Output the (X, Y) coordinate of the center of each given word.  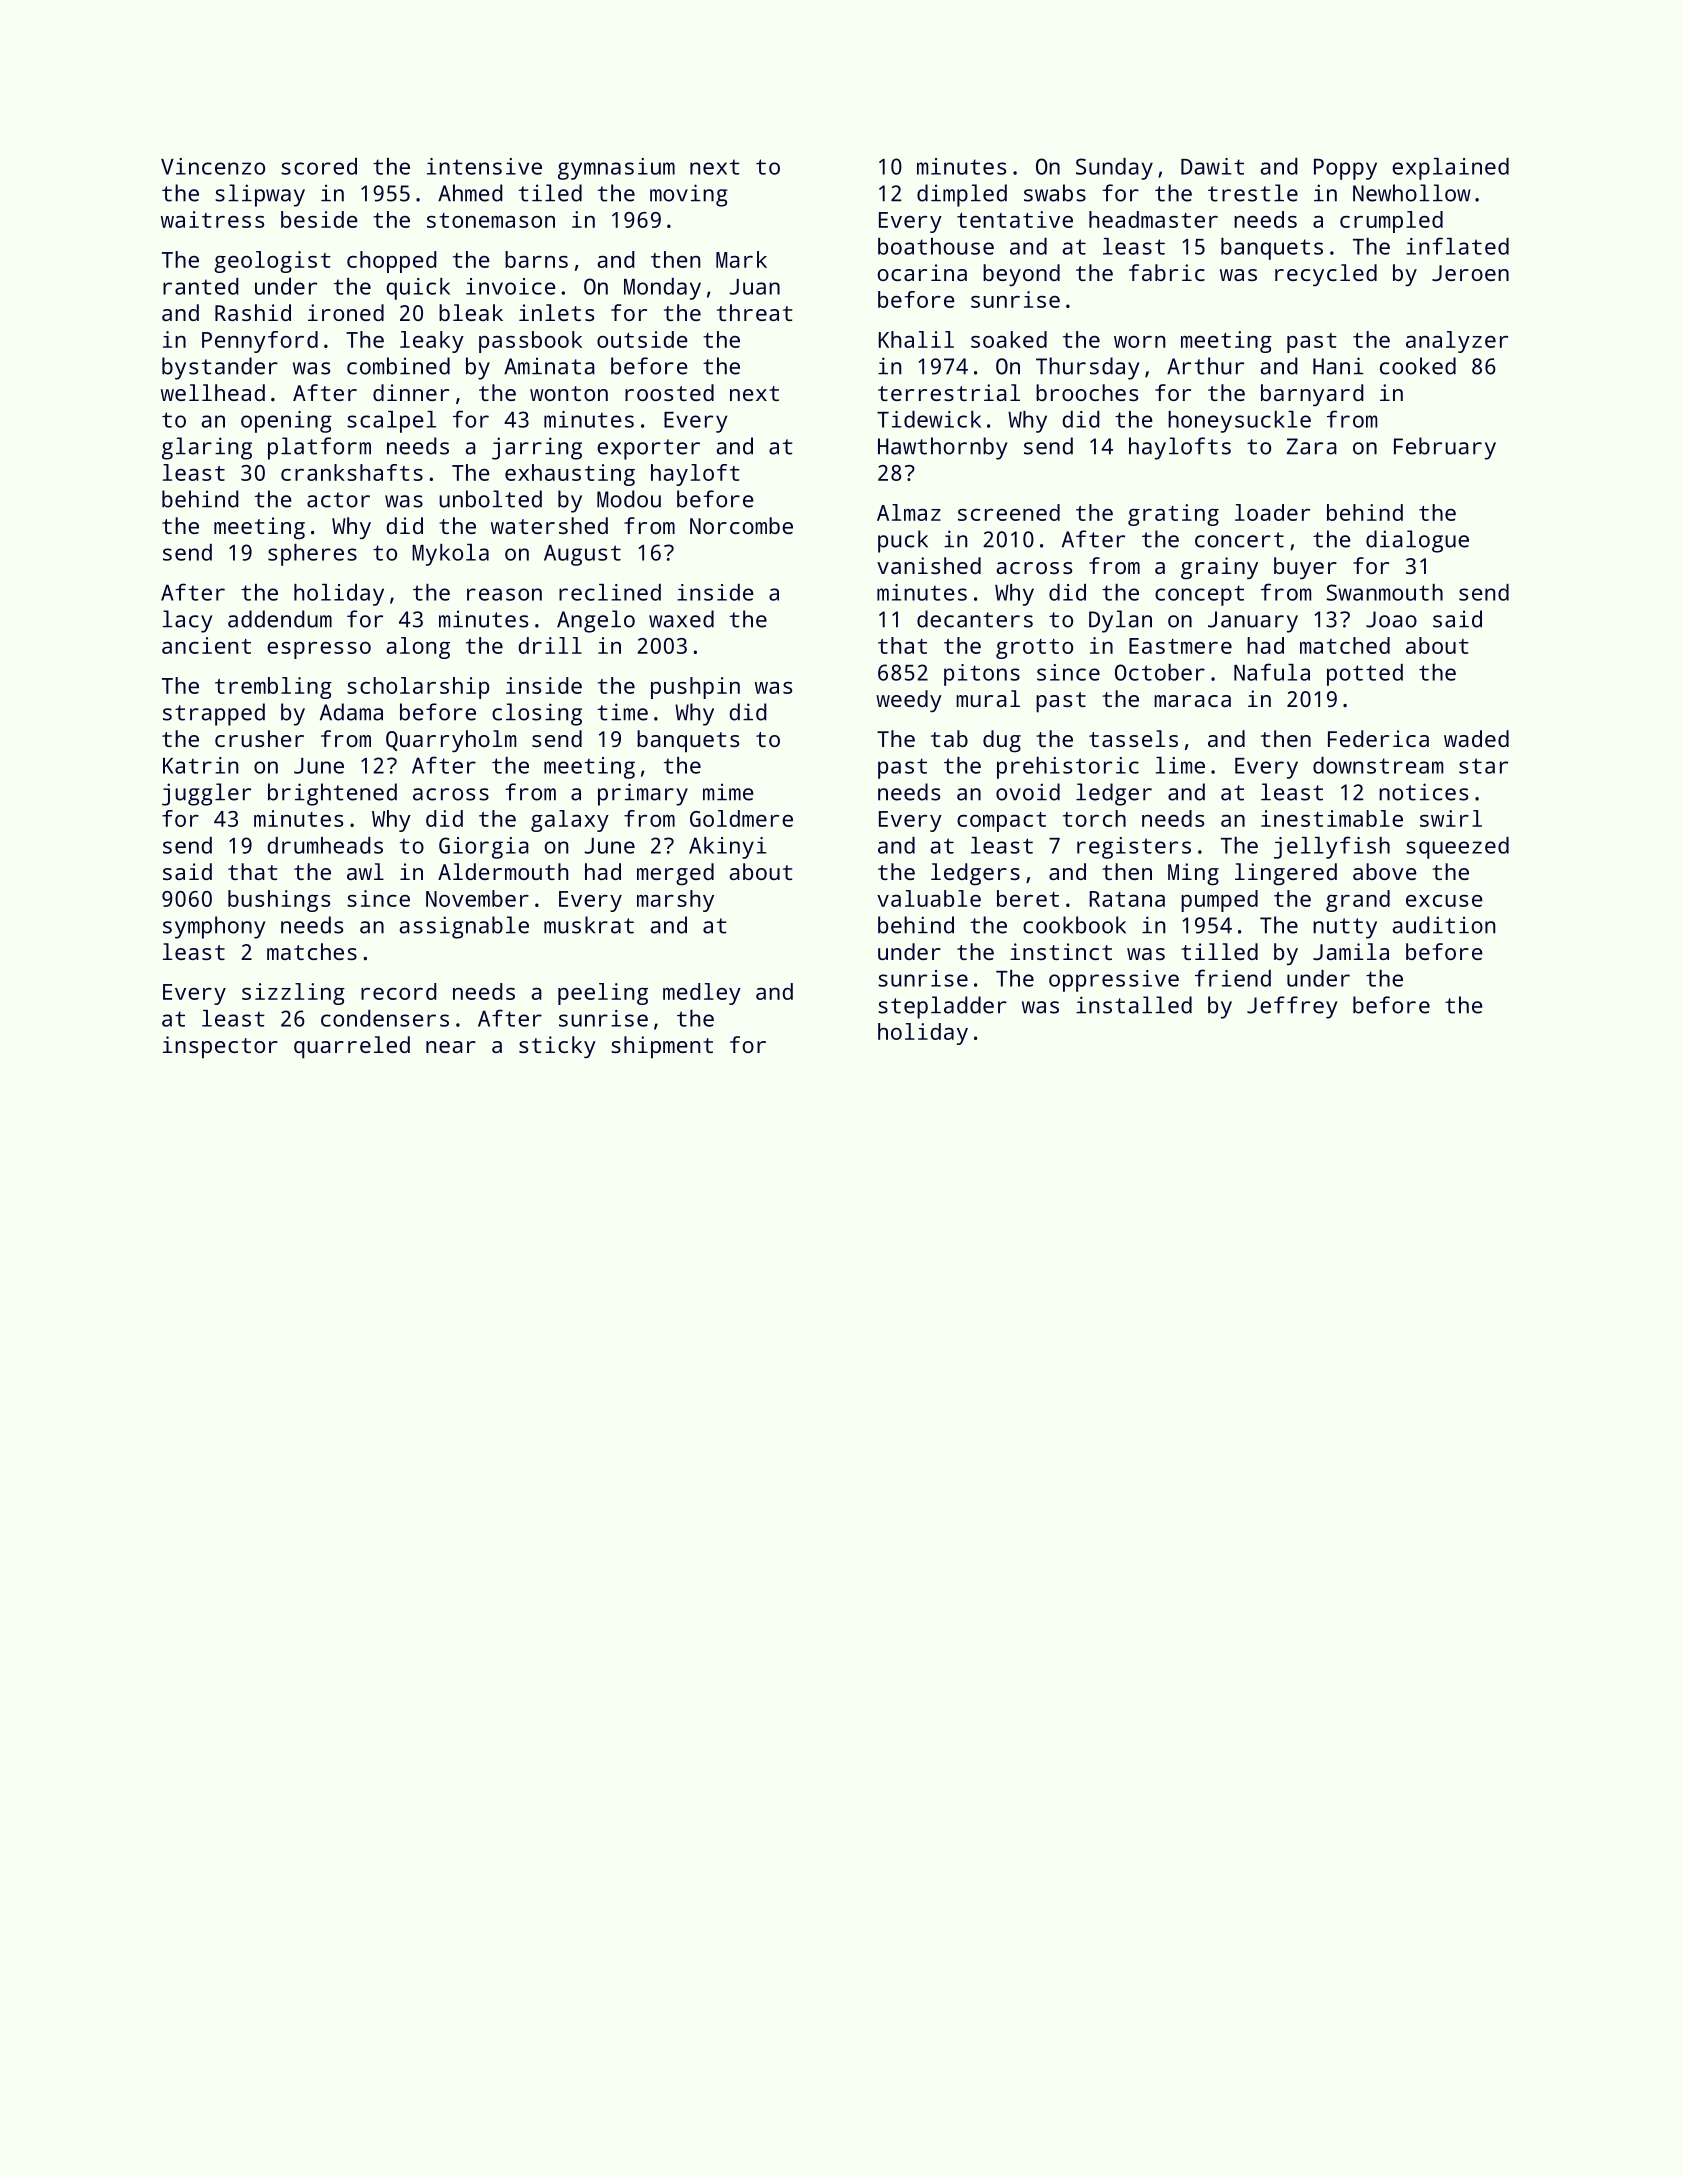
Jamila (1351, 951)
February (1445, 448)
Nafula (1272, 672)
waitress (212, 219)
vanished (929, 565)
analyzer (1457, 342)
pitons (982, 675)
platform (319, 448)
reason (504, 594)
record (399, 991)
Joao (1391, 619)
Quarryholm (451, 741)
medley (702, 994)
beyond (1021, 275)
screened (1009, 512)
